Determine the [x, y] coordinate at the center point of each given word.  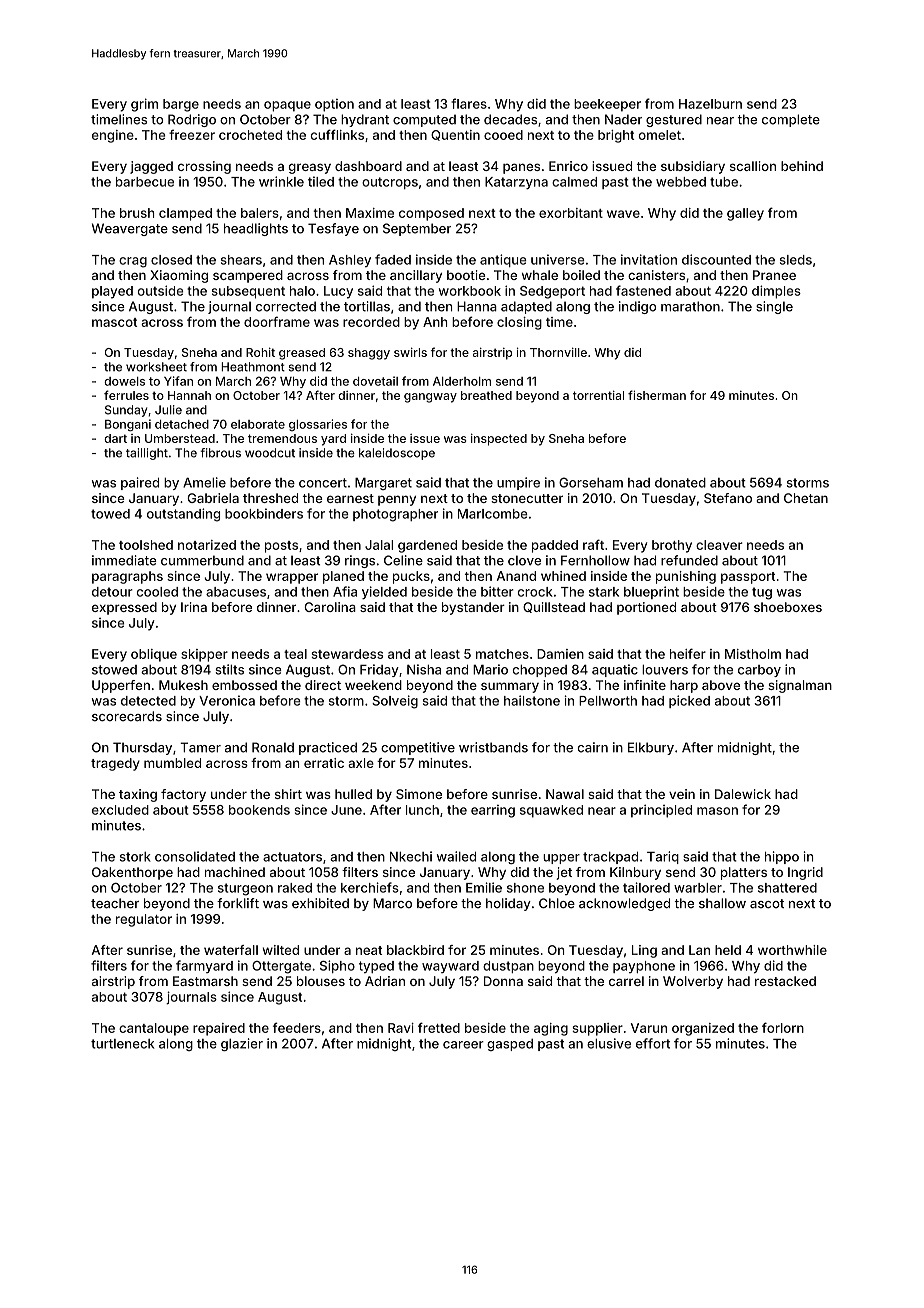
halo [302, 291]
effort [653, 1043]
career [463, 1045]
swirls [410, 352]
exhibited [320, 903]
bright [616, 136]
